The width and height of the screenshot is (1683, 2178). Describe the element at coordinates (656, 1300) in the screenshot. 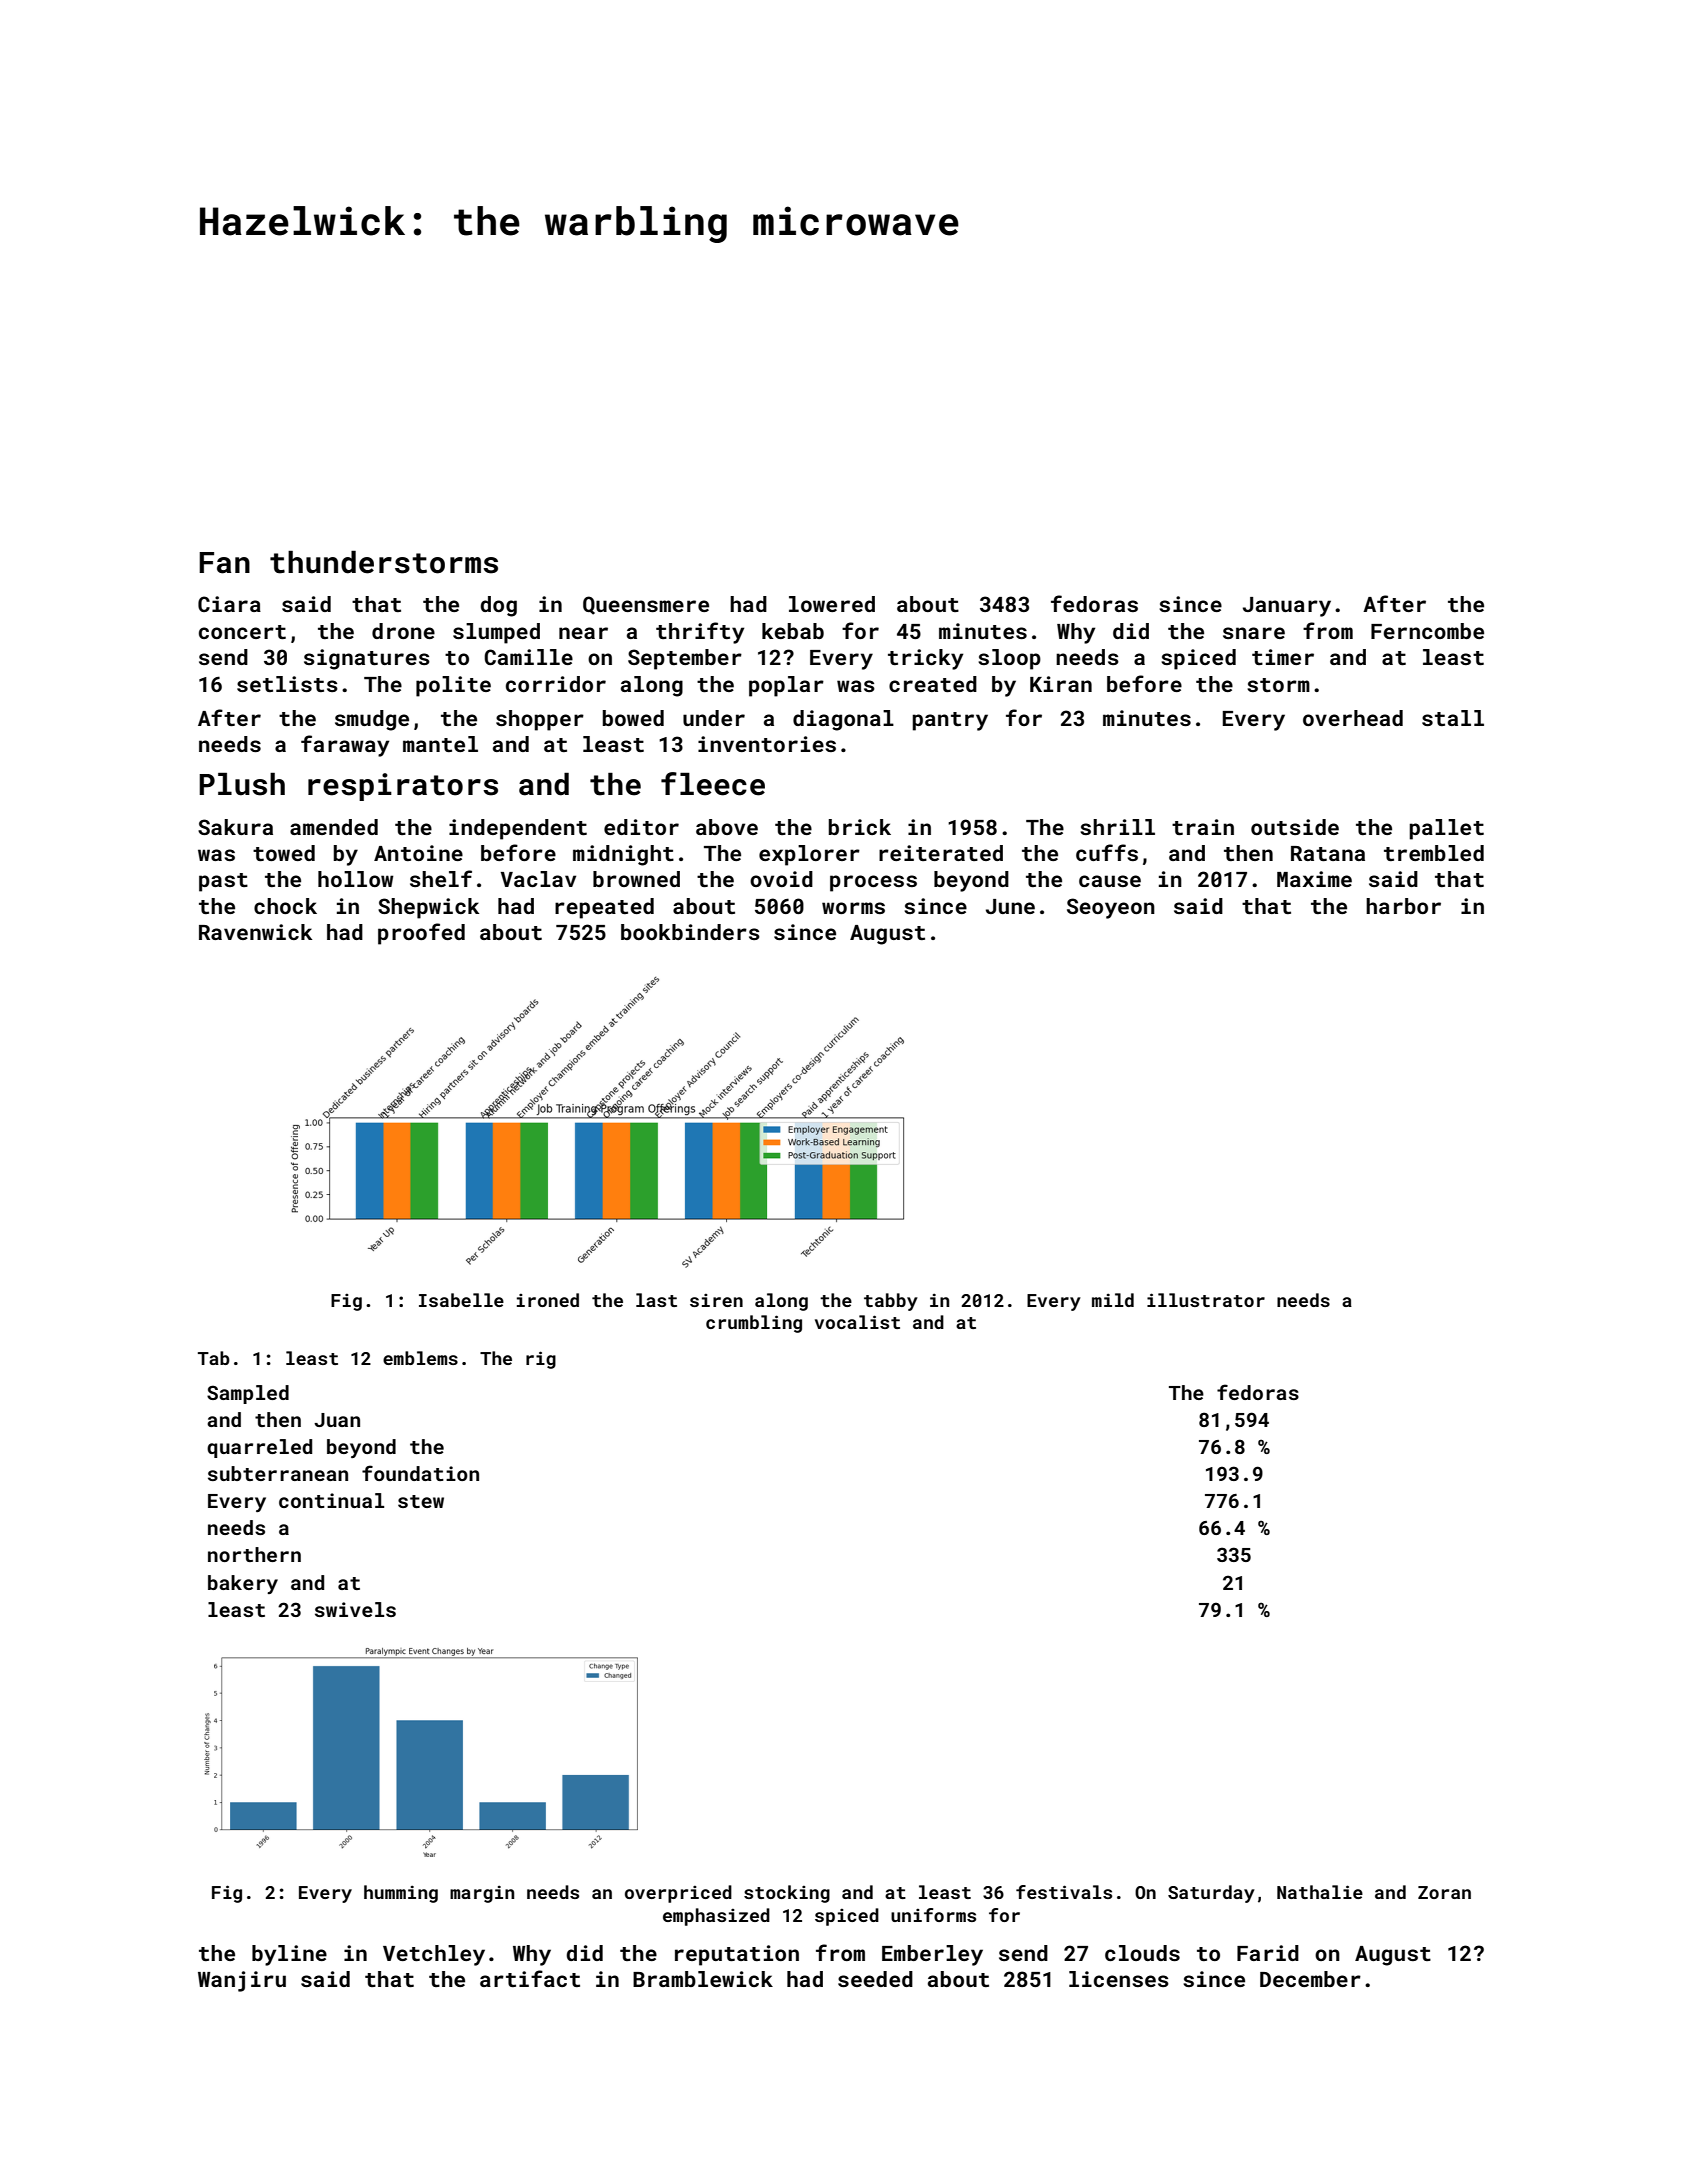

I see `last` at that location.
